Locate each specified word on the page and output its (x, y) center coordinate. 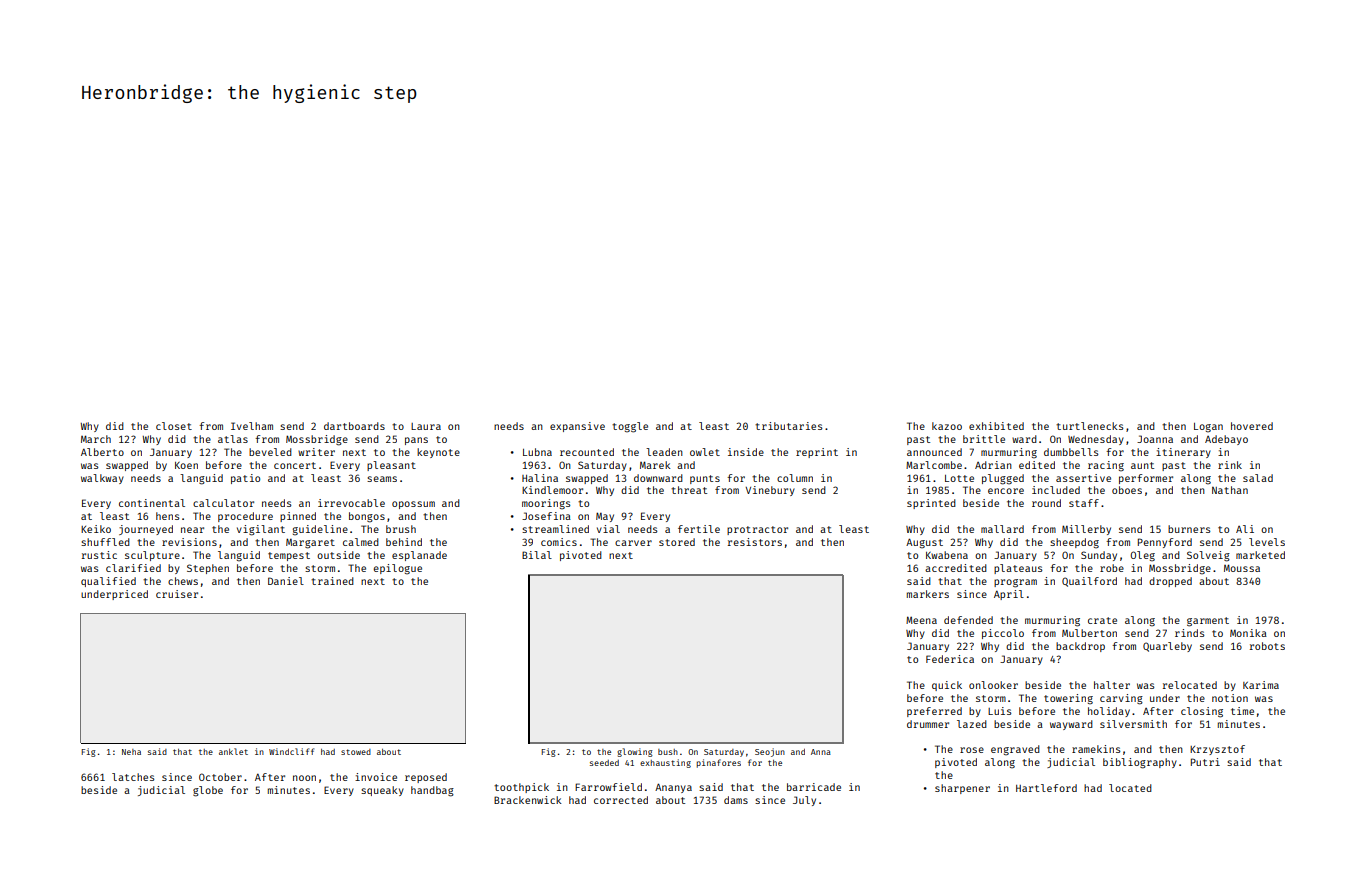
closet (174, 426)
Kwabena (947, 555)
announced (934, 452)
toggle (630, 427)
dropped (1170, 582)
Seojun (770, 752)
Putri (1205, 762)
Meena (921, 620)
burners (1189, 529)
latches (133, 777)
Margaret (310, 543)
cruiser (177, 594)
